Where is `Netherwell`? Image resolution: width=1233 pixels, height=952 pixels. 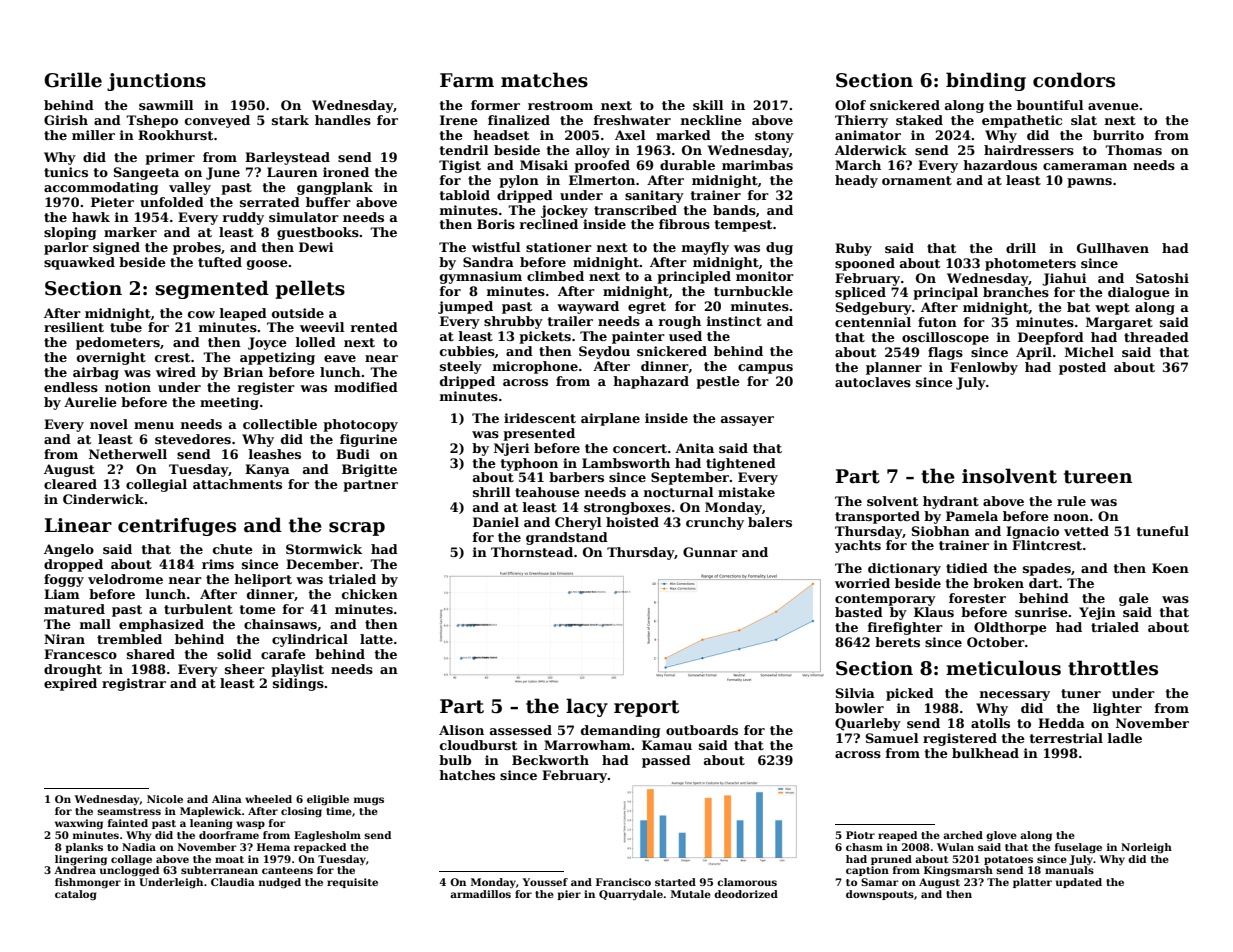 Netherwell is located at coordinates (128, 454).
